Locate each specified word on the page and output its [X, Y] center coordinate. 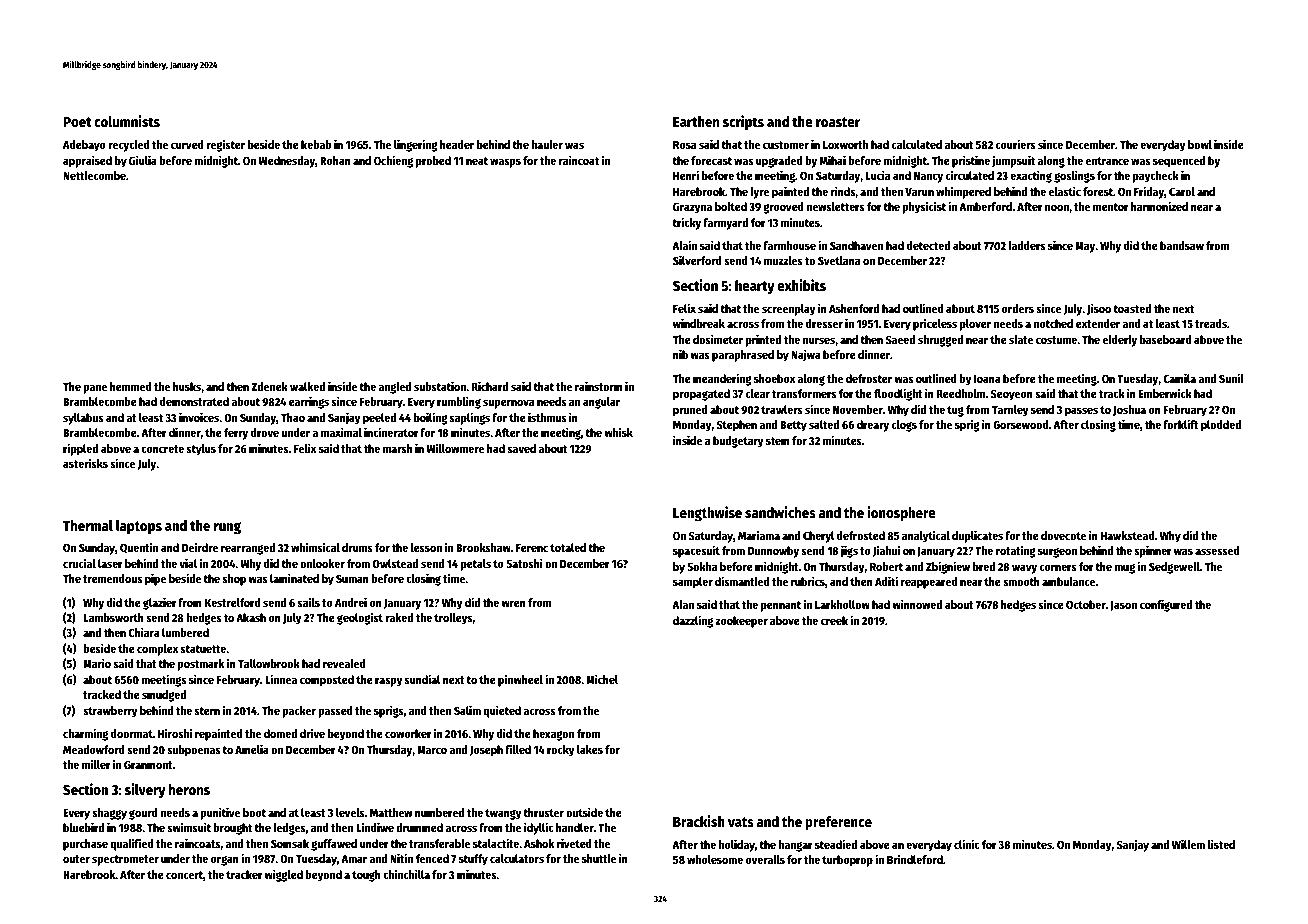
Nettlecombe [94, 175]
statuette [203, 649]
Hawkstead [1128, 535]
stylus [201, 450]
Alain [684, 245]
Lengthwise [707, 513]
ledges [289, 829]
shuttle [599, 858]
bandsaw [1182, 245]
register [225, 145]
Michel [602, 679]
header [457, 144]
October [1086, 604]
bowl [1200, 144]
